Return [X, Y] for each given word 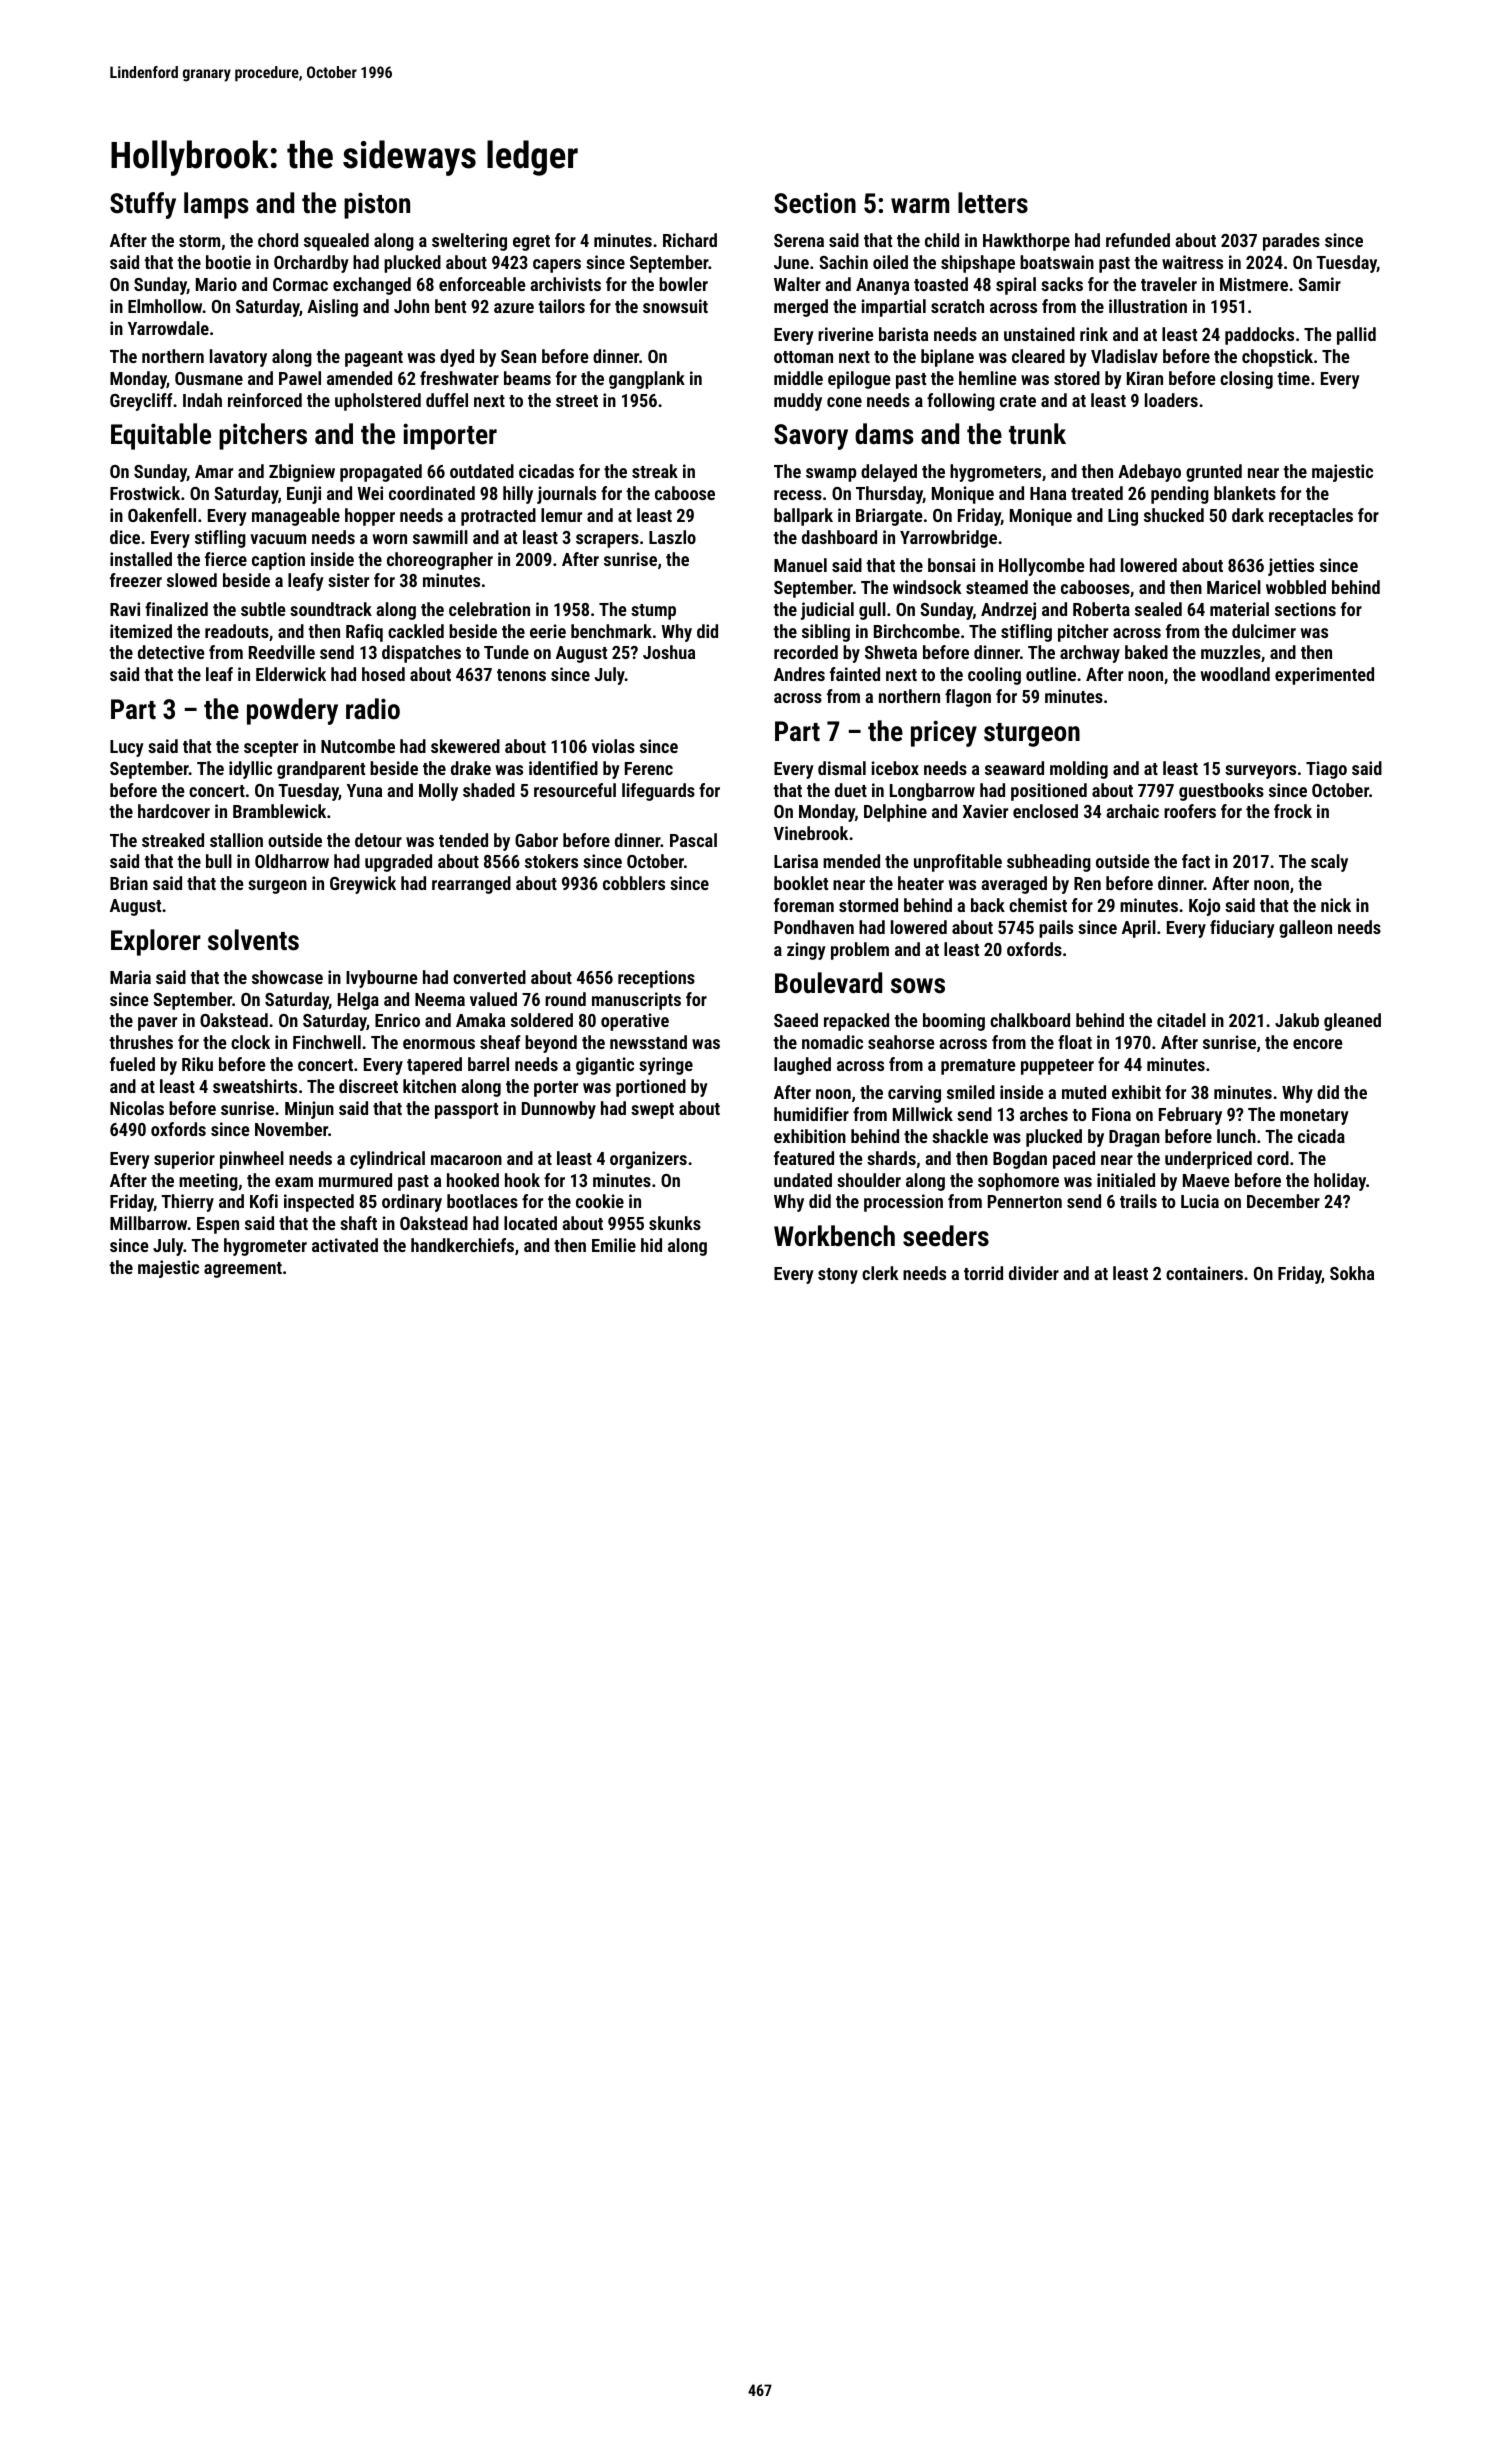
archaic [1132, 811]
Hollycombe [1042, 567]
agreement [243, 1270]
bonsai [951, 565]
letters [993, 203]
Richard [690, 240]
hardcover [174, 811]
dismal [842, 768]
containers [1204, 1273]
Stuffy [143, 205]
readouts [237, 631]
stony [838, 1276]
